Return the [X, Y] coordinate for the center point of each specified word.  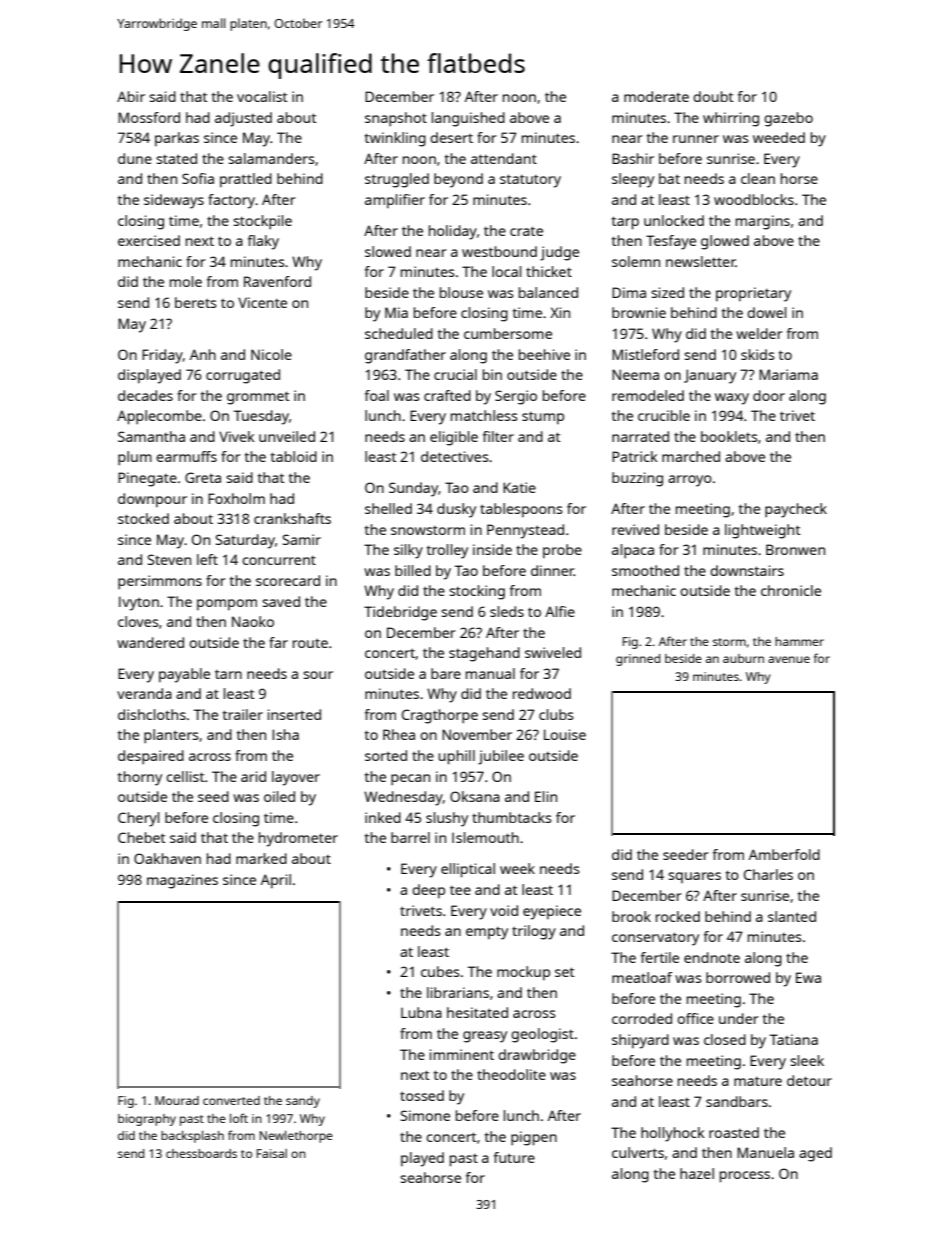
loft [239, 1118]
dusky [456, 510]
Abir [131, 96]
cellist [185, 776]
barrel [410, 837]
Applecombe [159, 417]
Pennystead [525, 531]
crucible [664, 415]
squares [694, 877]
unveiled [287, 436]
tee [460, 890]
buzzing [637, 479]
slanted [792, 916]
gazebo [788, 119]
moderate [656, 96]
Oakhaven [167, 858]
